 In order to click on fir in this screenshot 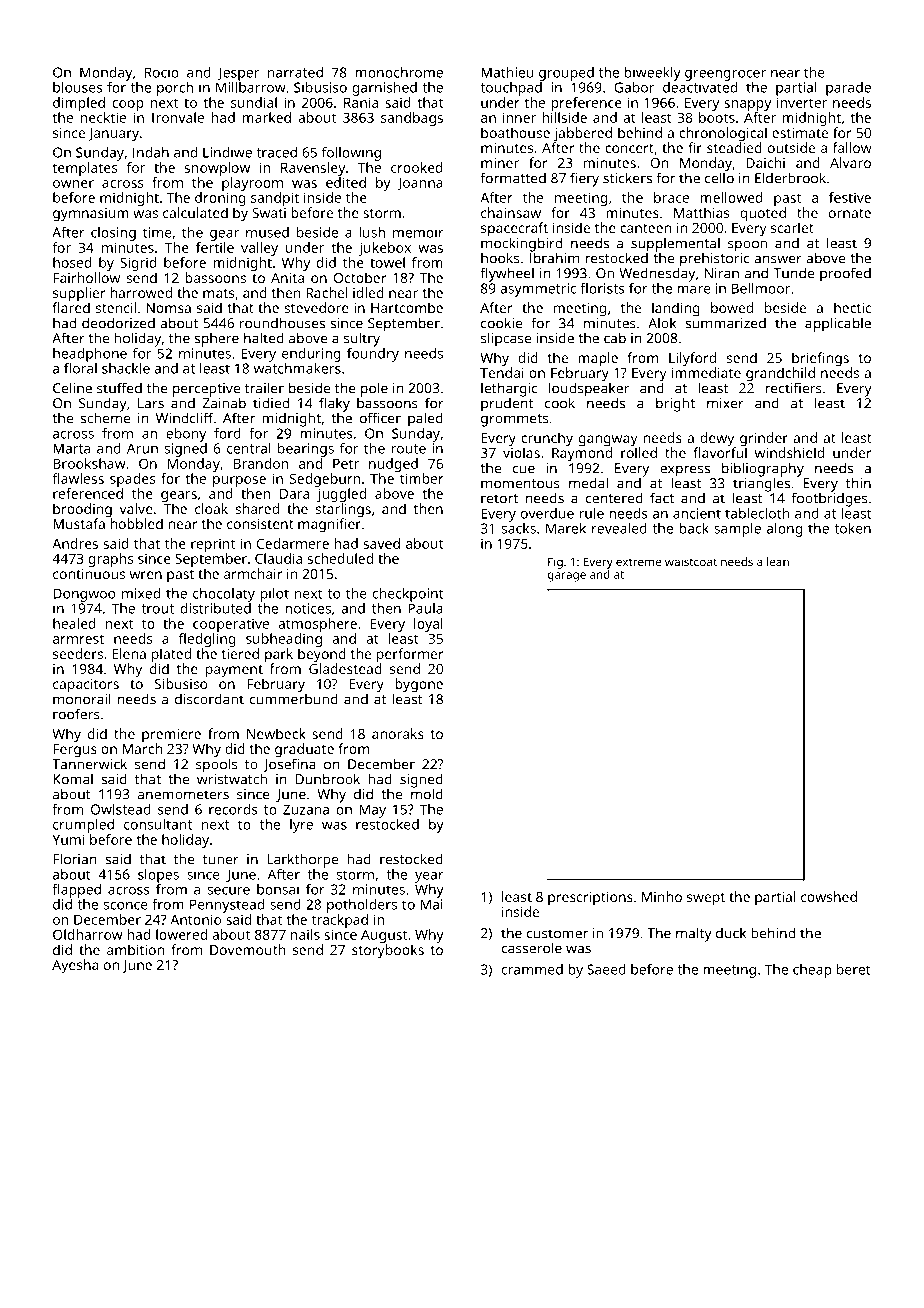, I will do `click(695, 147)`.
